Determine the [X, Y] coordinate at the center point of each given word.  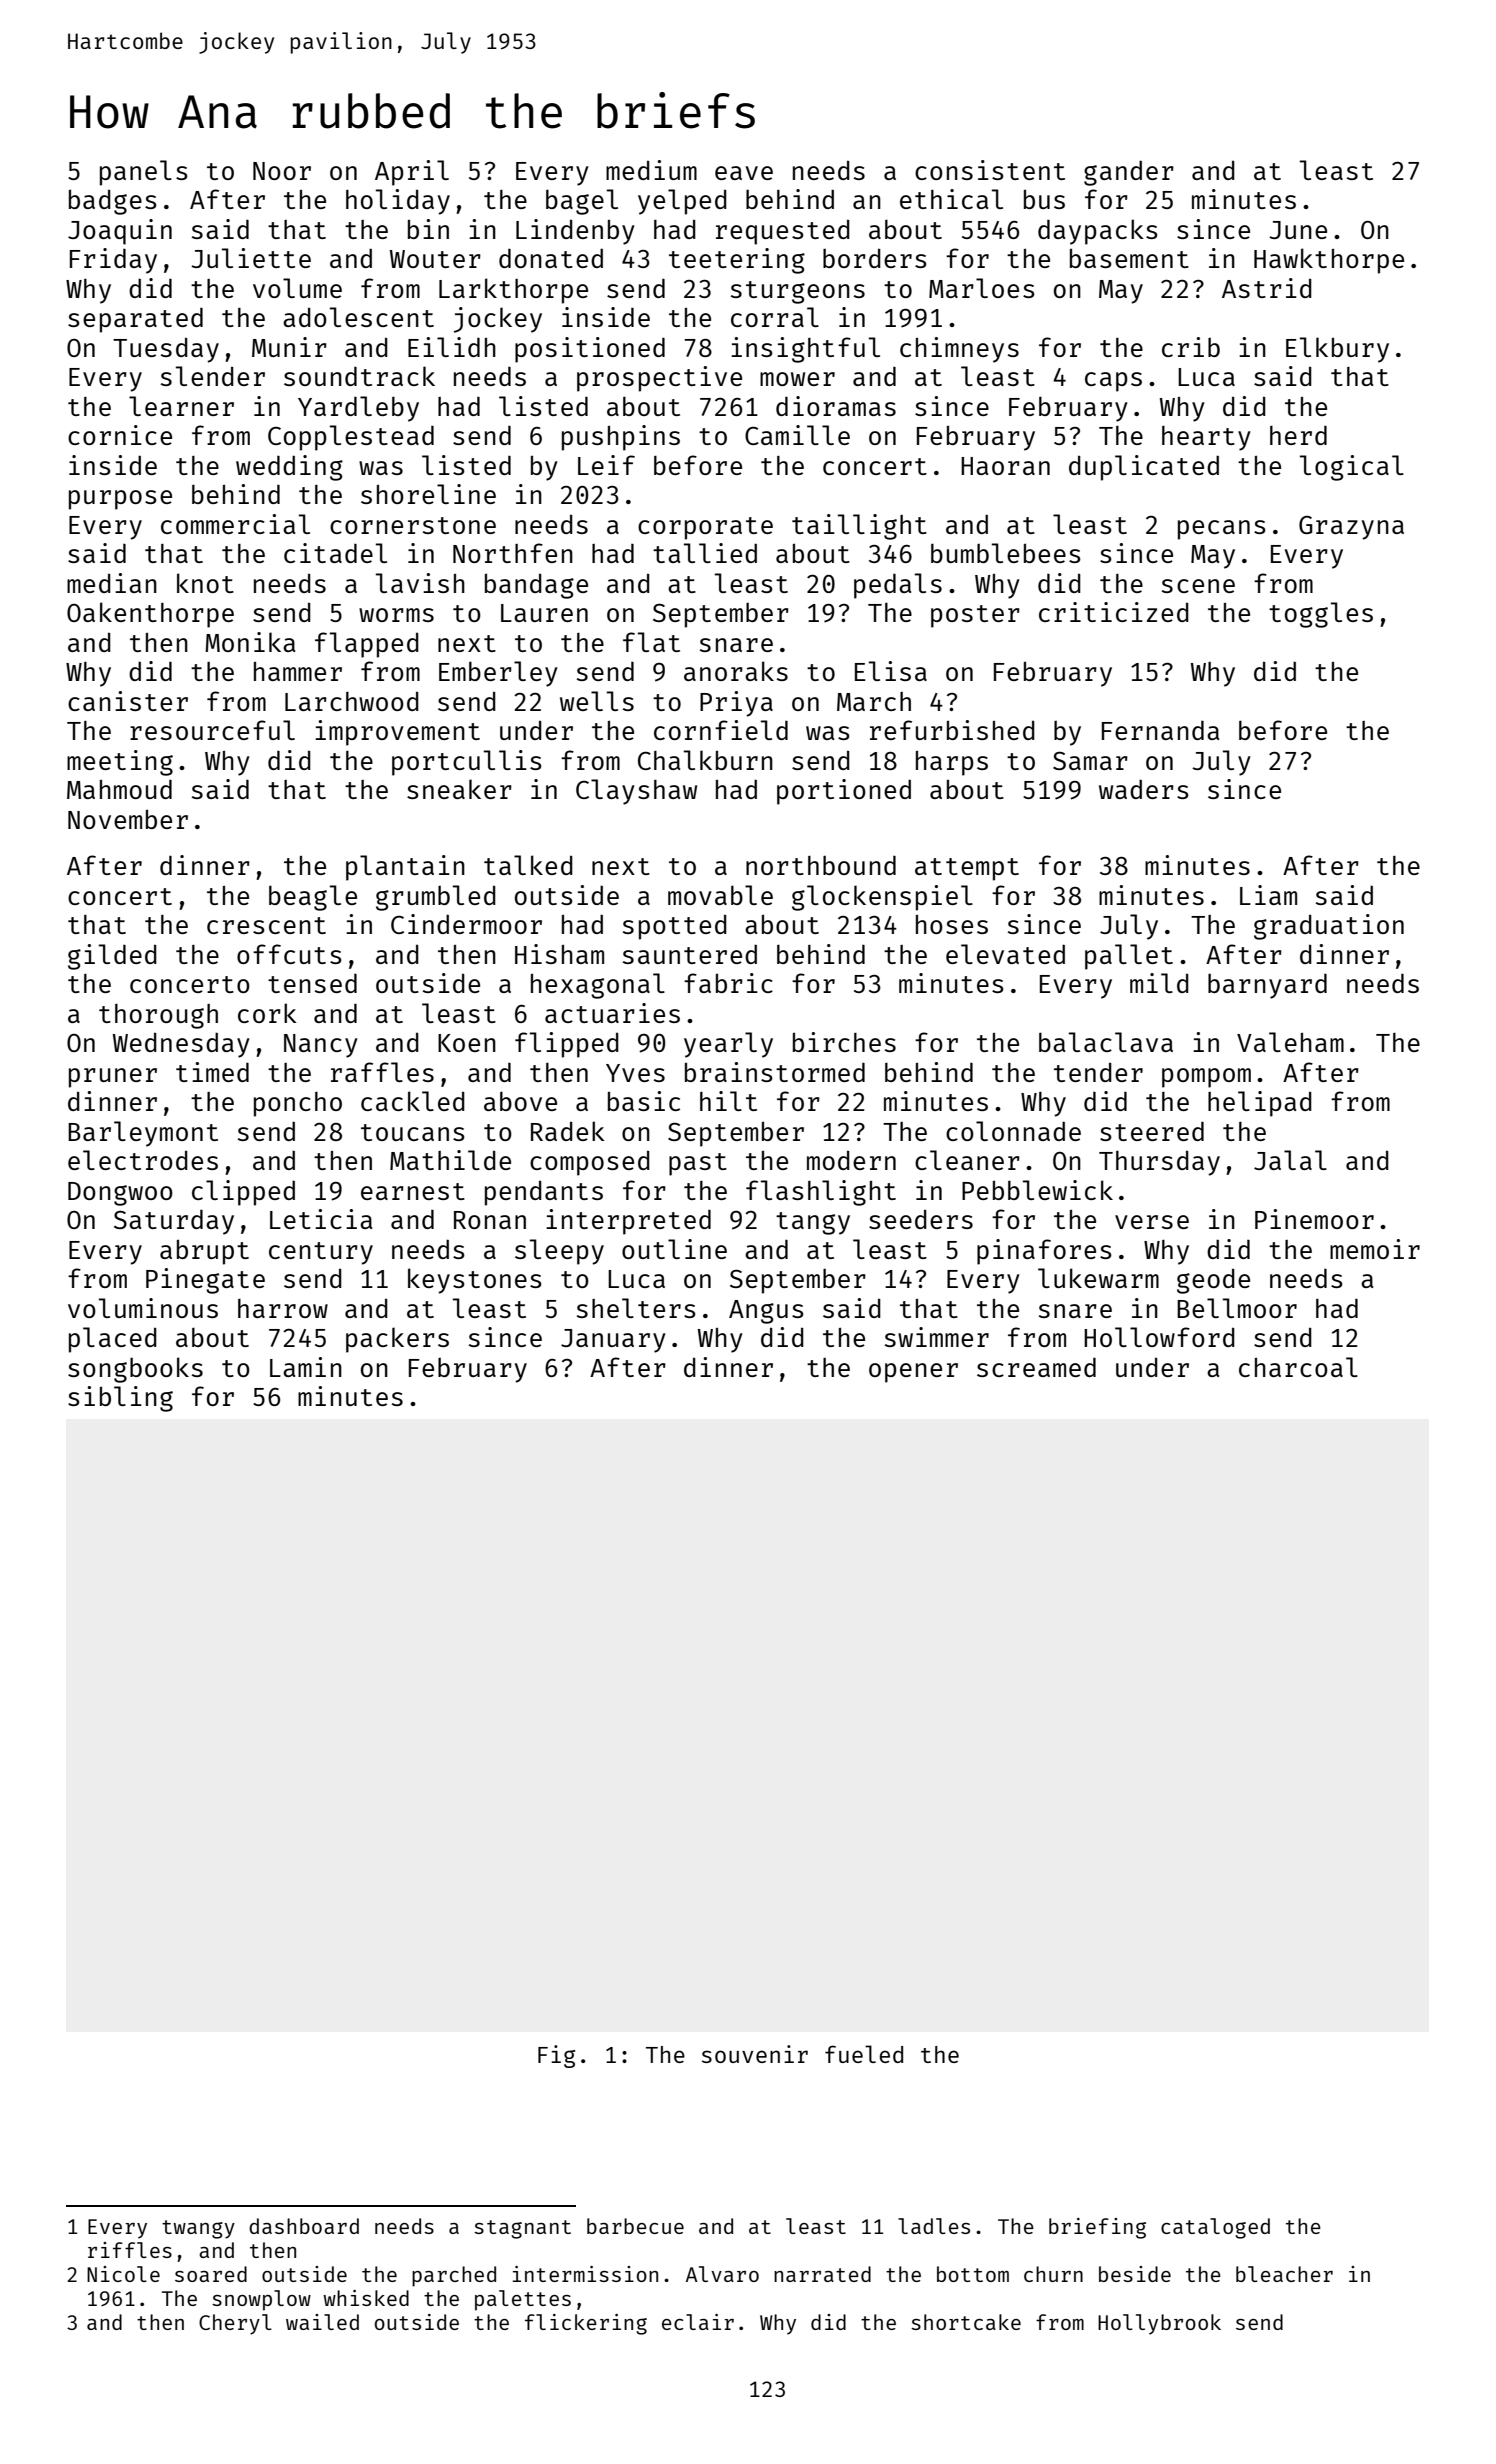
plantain [405, 868]
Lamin [306, 1367]
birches [844, 1042]
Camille [797, 435]
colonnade [1013, 1131]
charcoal [1298, 1367]
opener [913, 1373]
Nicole [123, 2274]
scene [1198, 586]
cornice [120, 435]
